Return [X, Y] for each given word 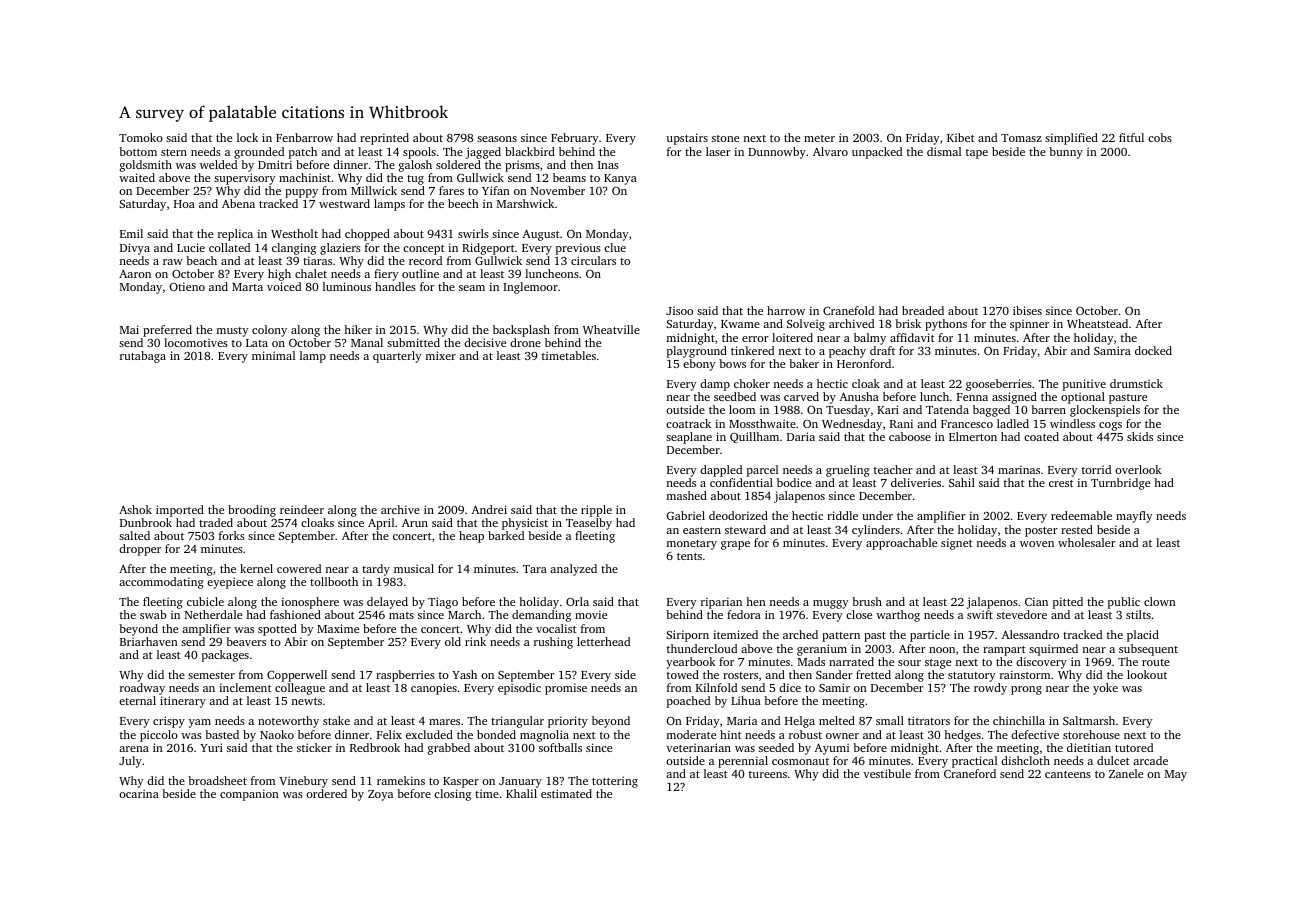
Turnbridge [1120, 484]
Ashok [135, 509]
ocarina [139, 793]
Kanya [620, 179]
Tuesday [848, 411]
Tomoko [141, 137]
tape [977, 154]
